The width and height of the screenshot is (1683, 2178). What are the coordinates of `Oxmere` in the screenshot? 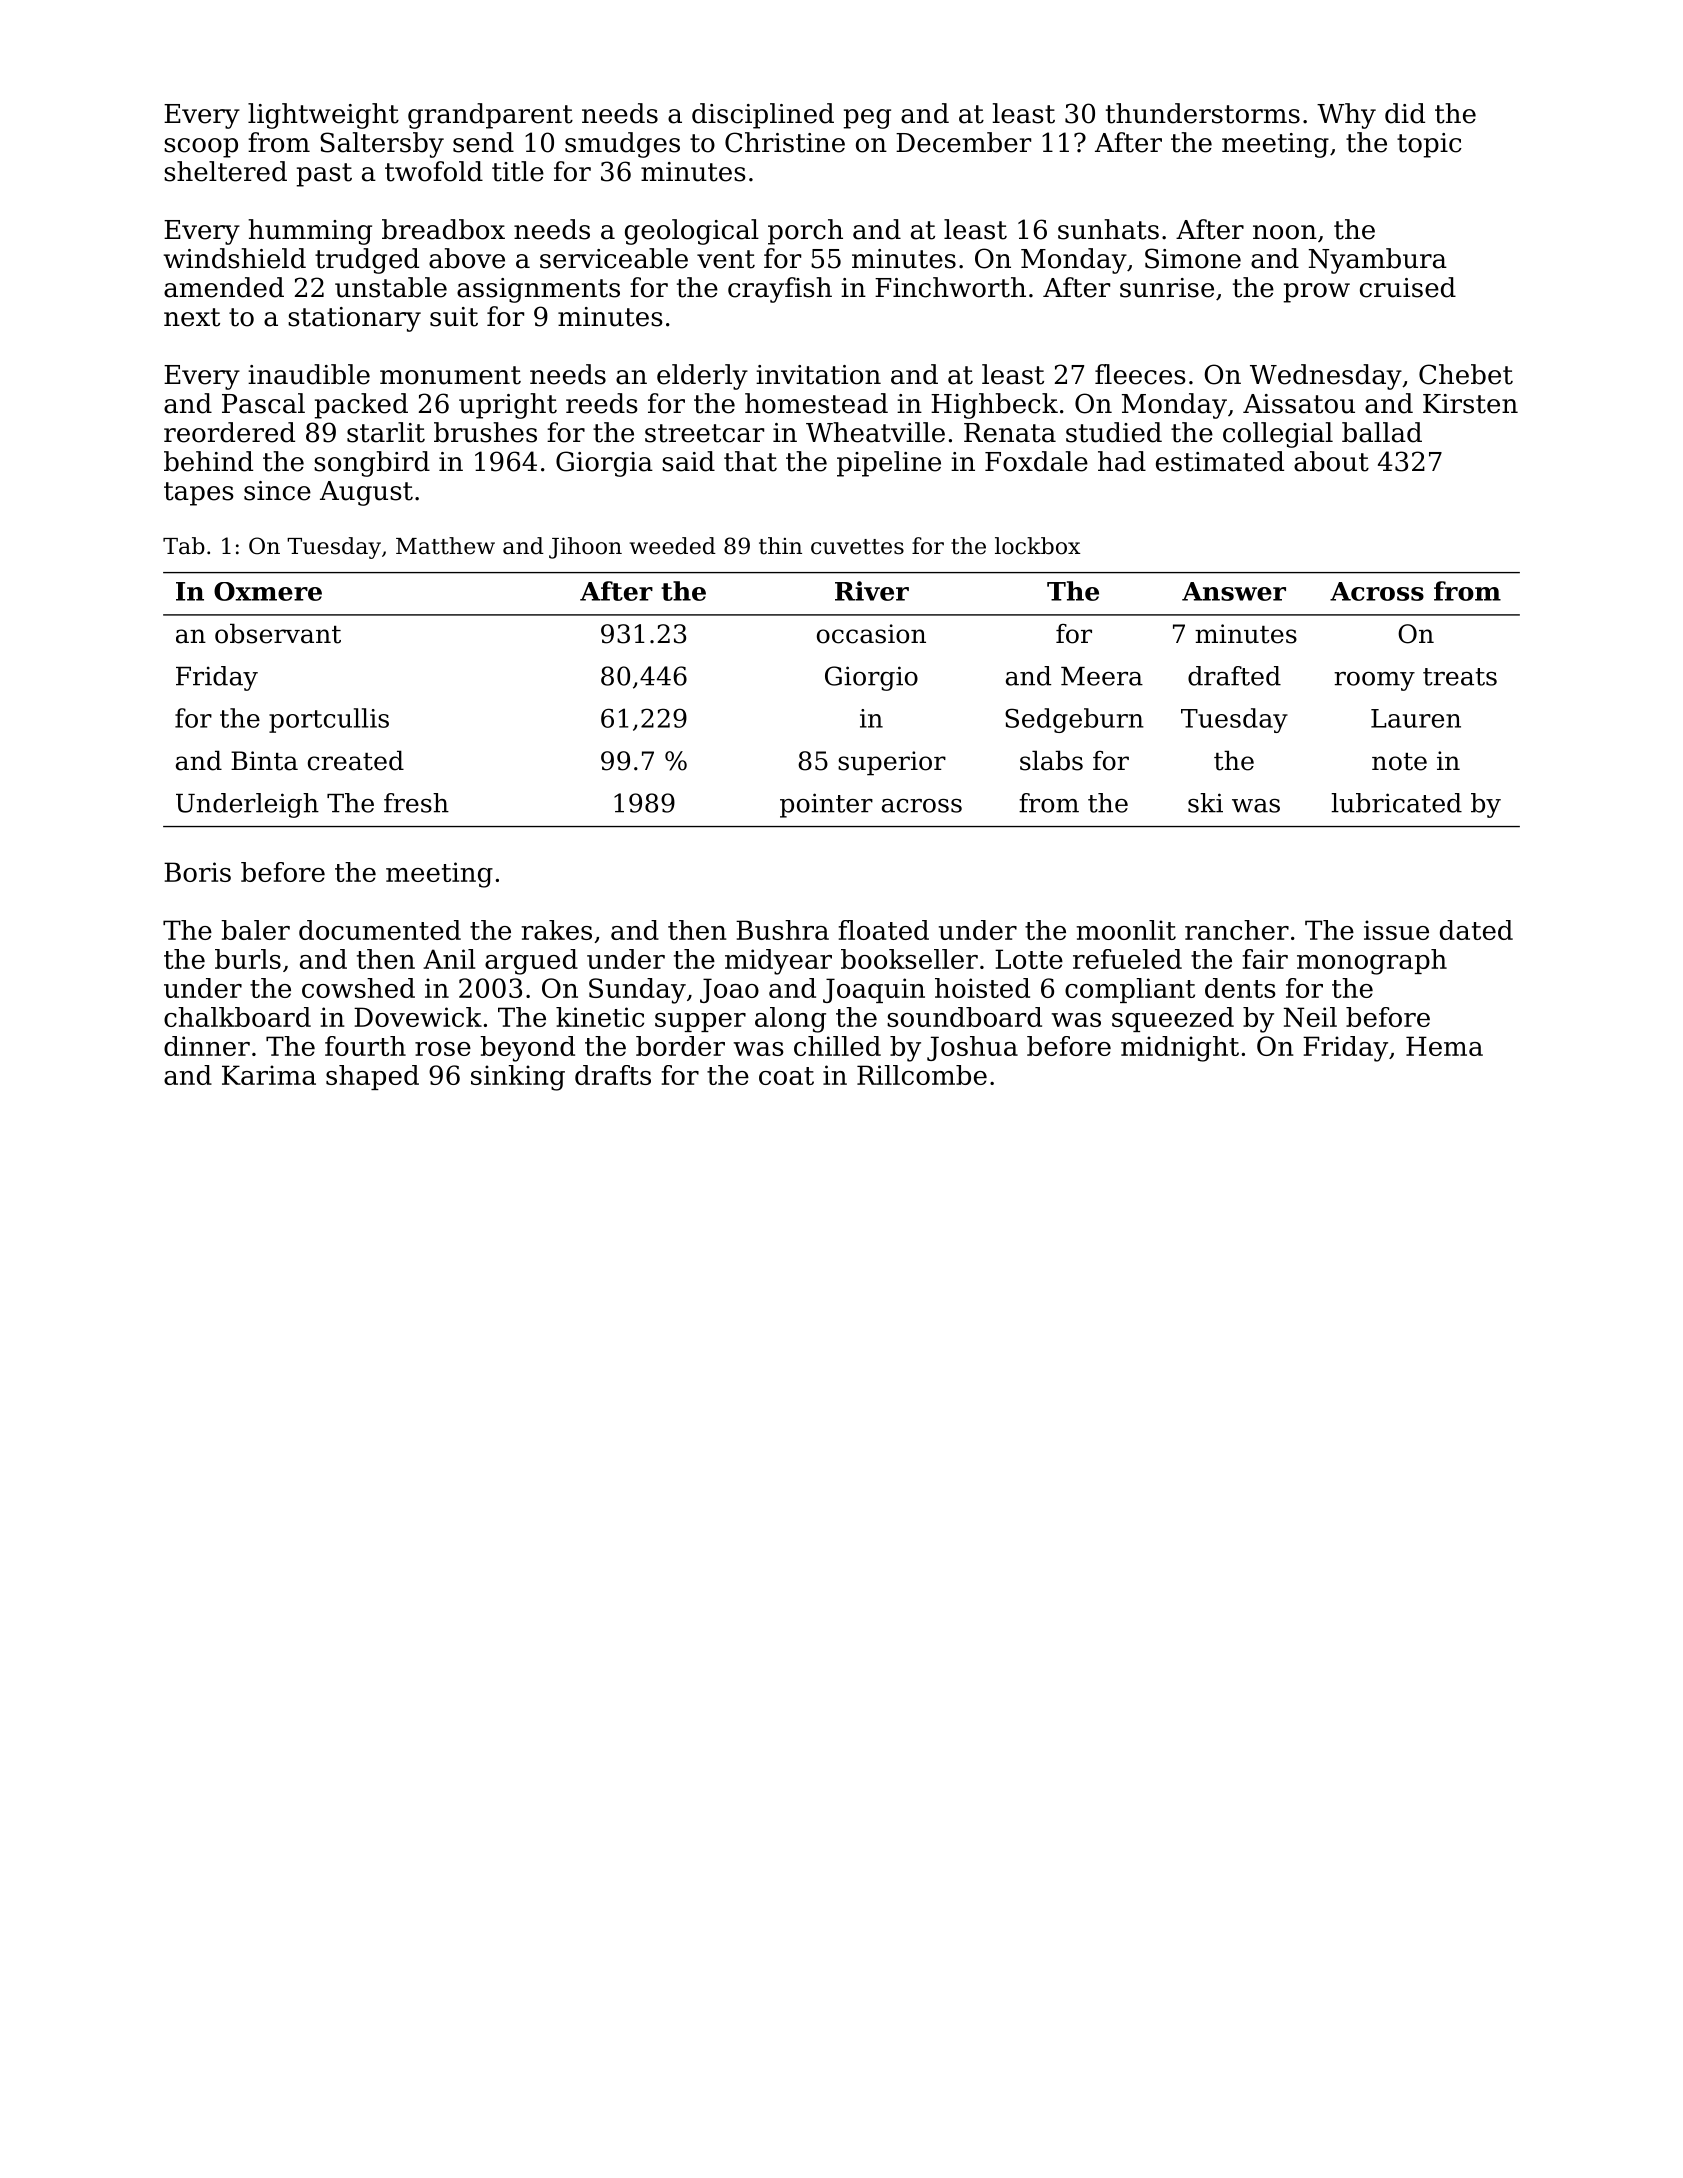 It's located at (268, 591).
